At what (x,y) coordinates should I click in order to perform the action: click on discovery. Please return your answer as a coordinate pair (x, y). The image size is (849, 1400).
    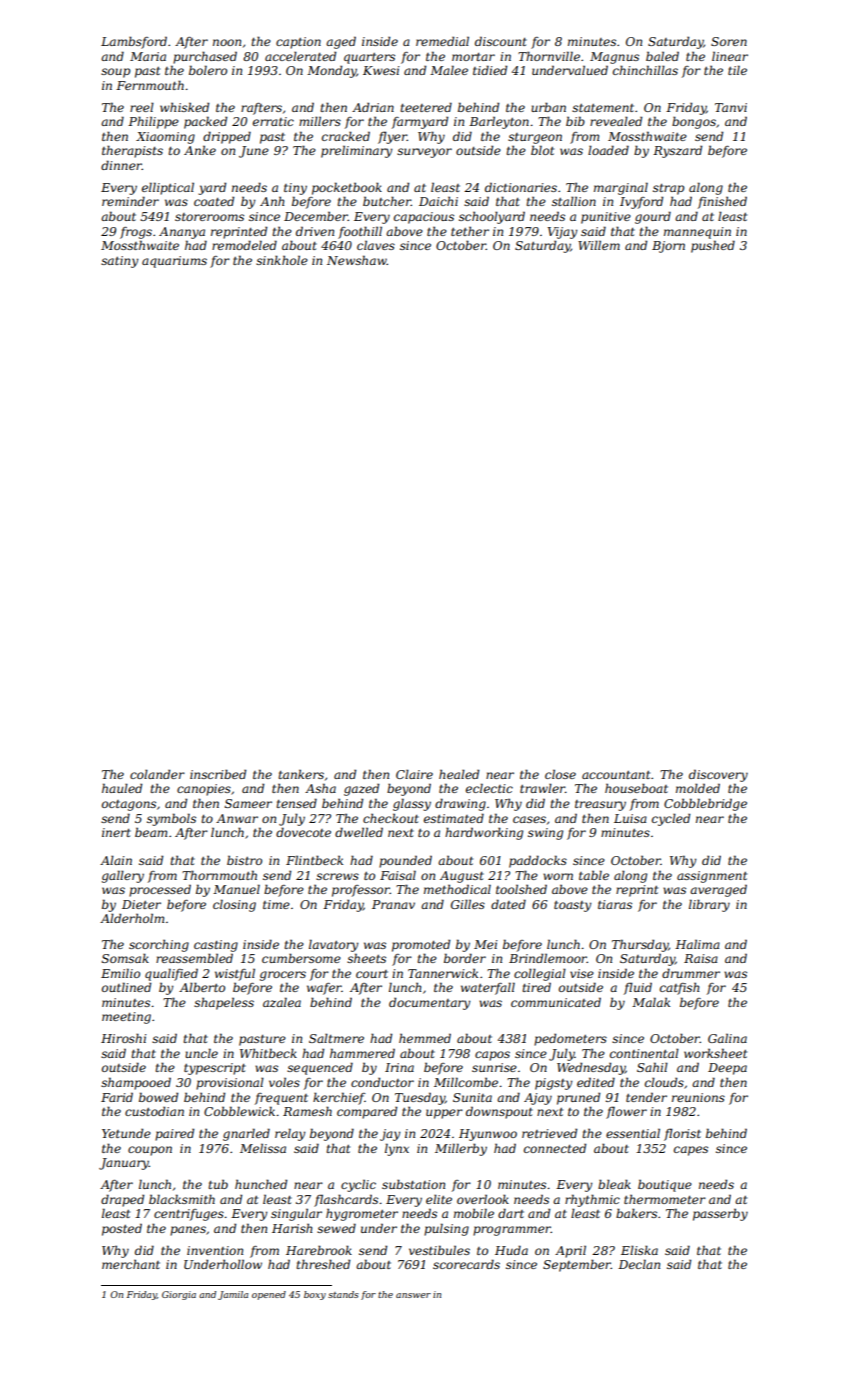
    Looking at the image, I should click on (718, 775).
